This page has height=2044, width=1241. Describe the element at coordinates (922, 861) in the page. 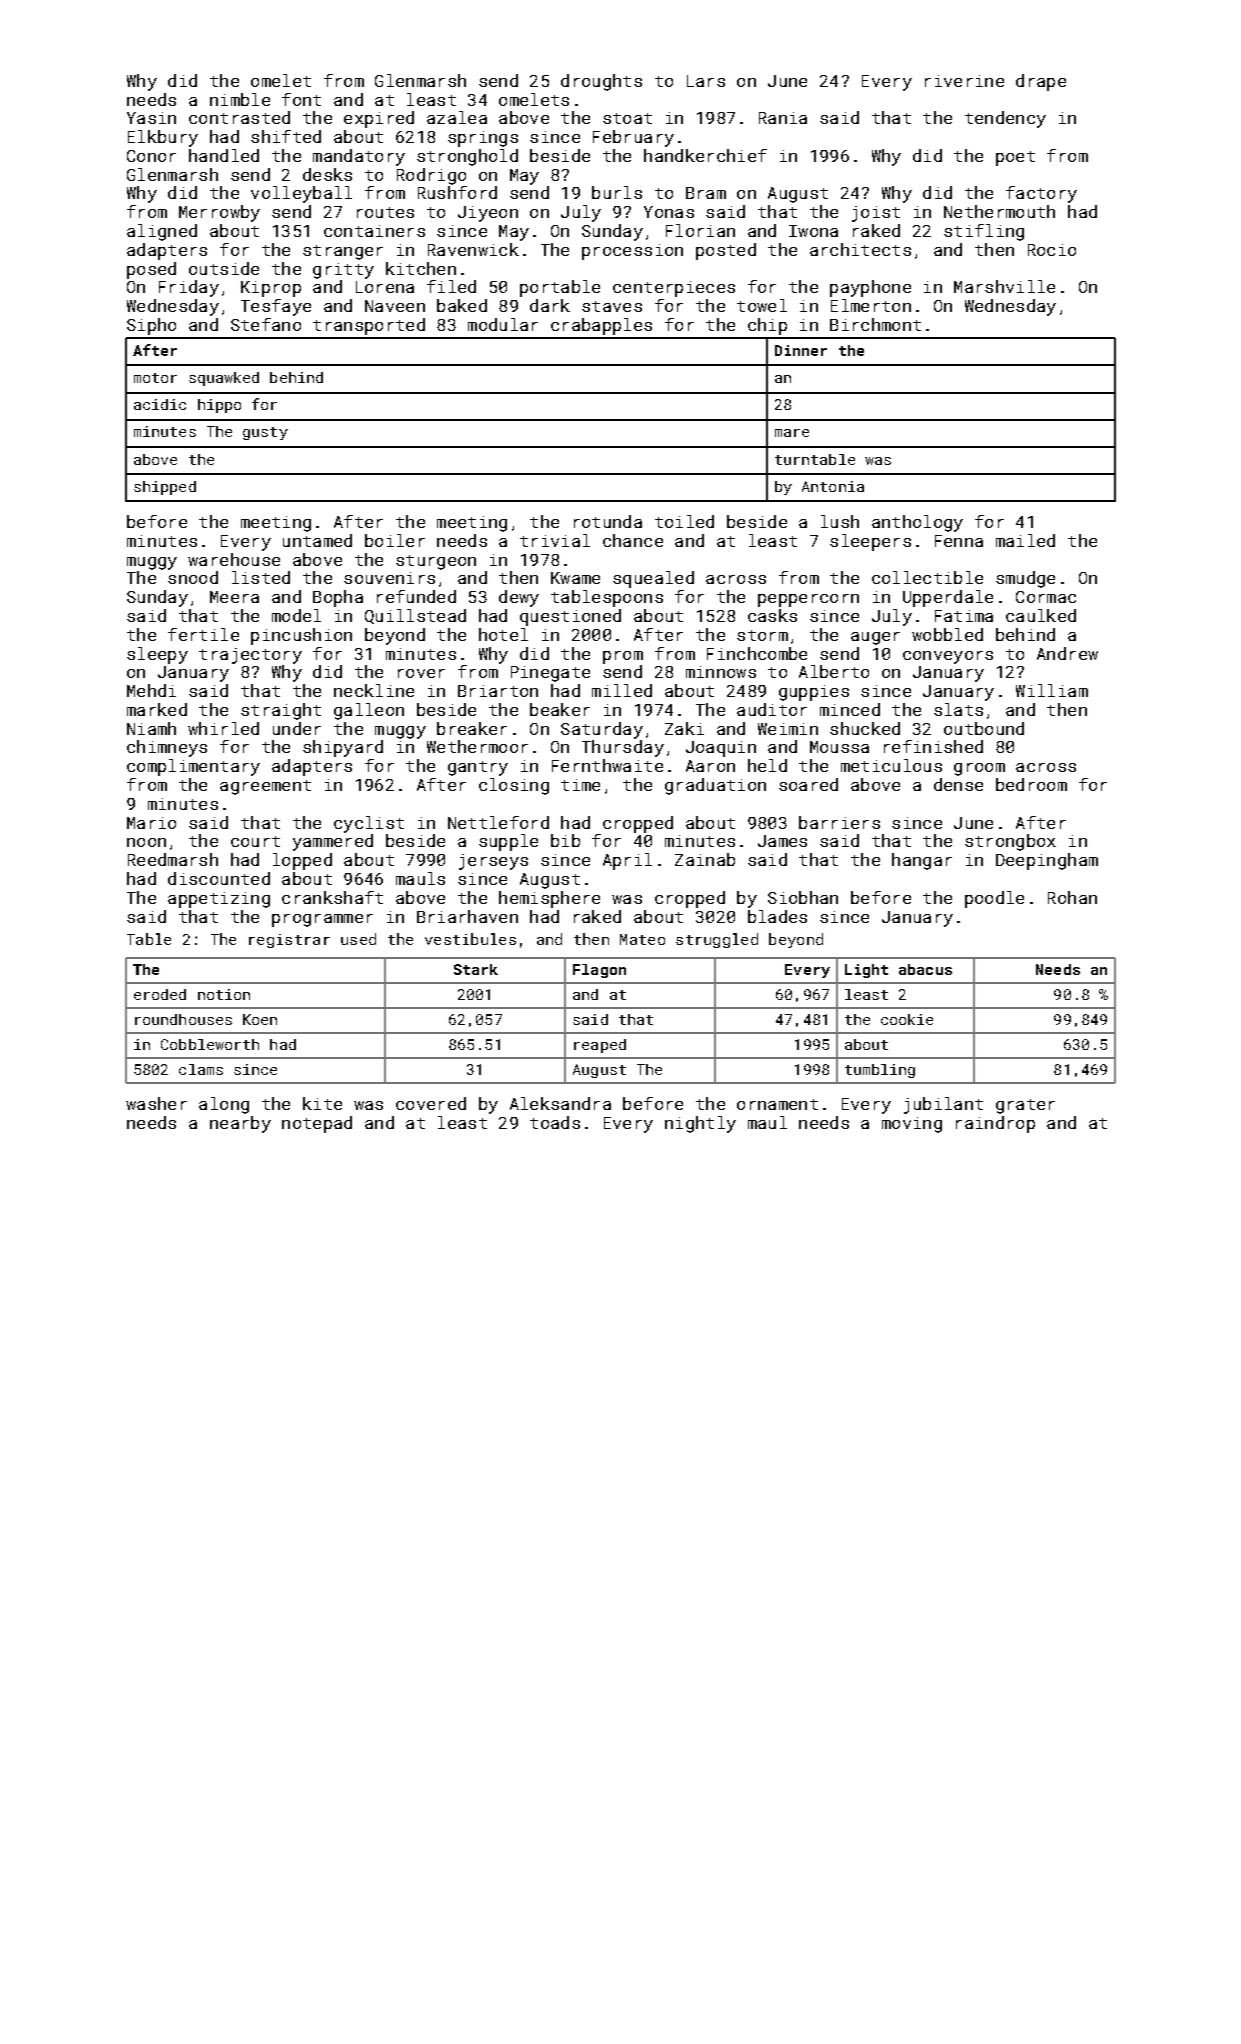

I see `hangar` at that location.
